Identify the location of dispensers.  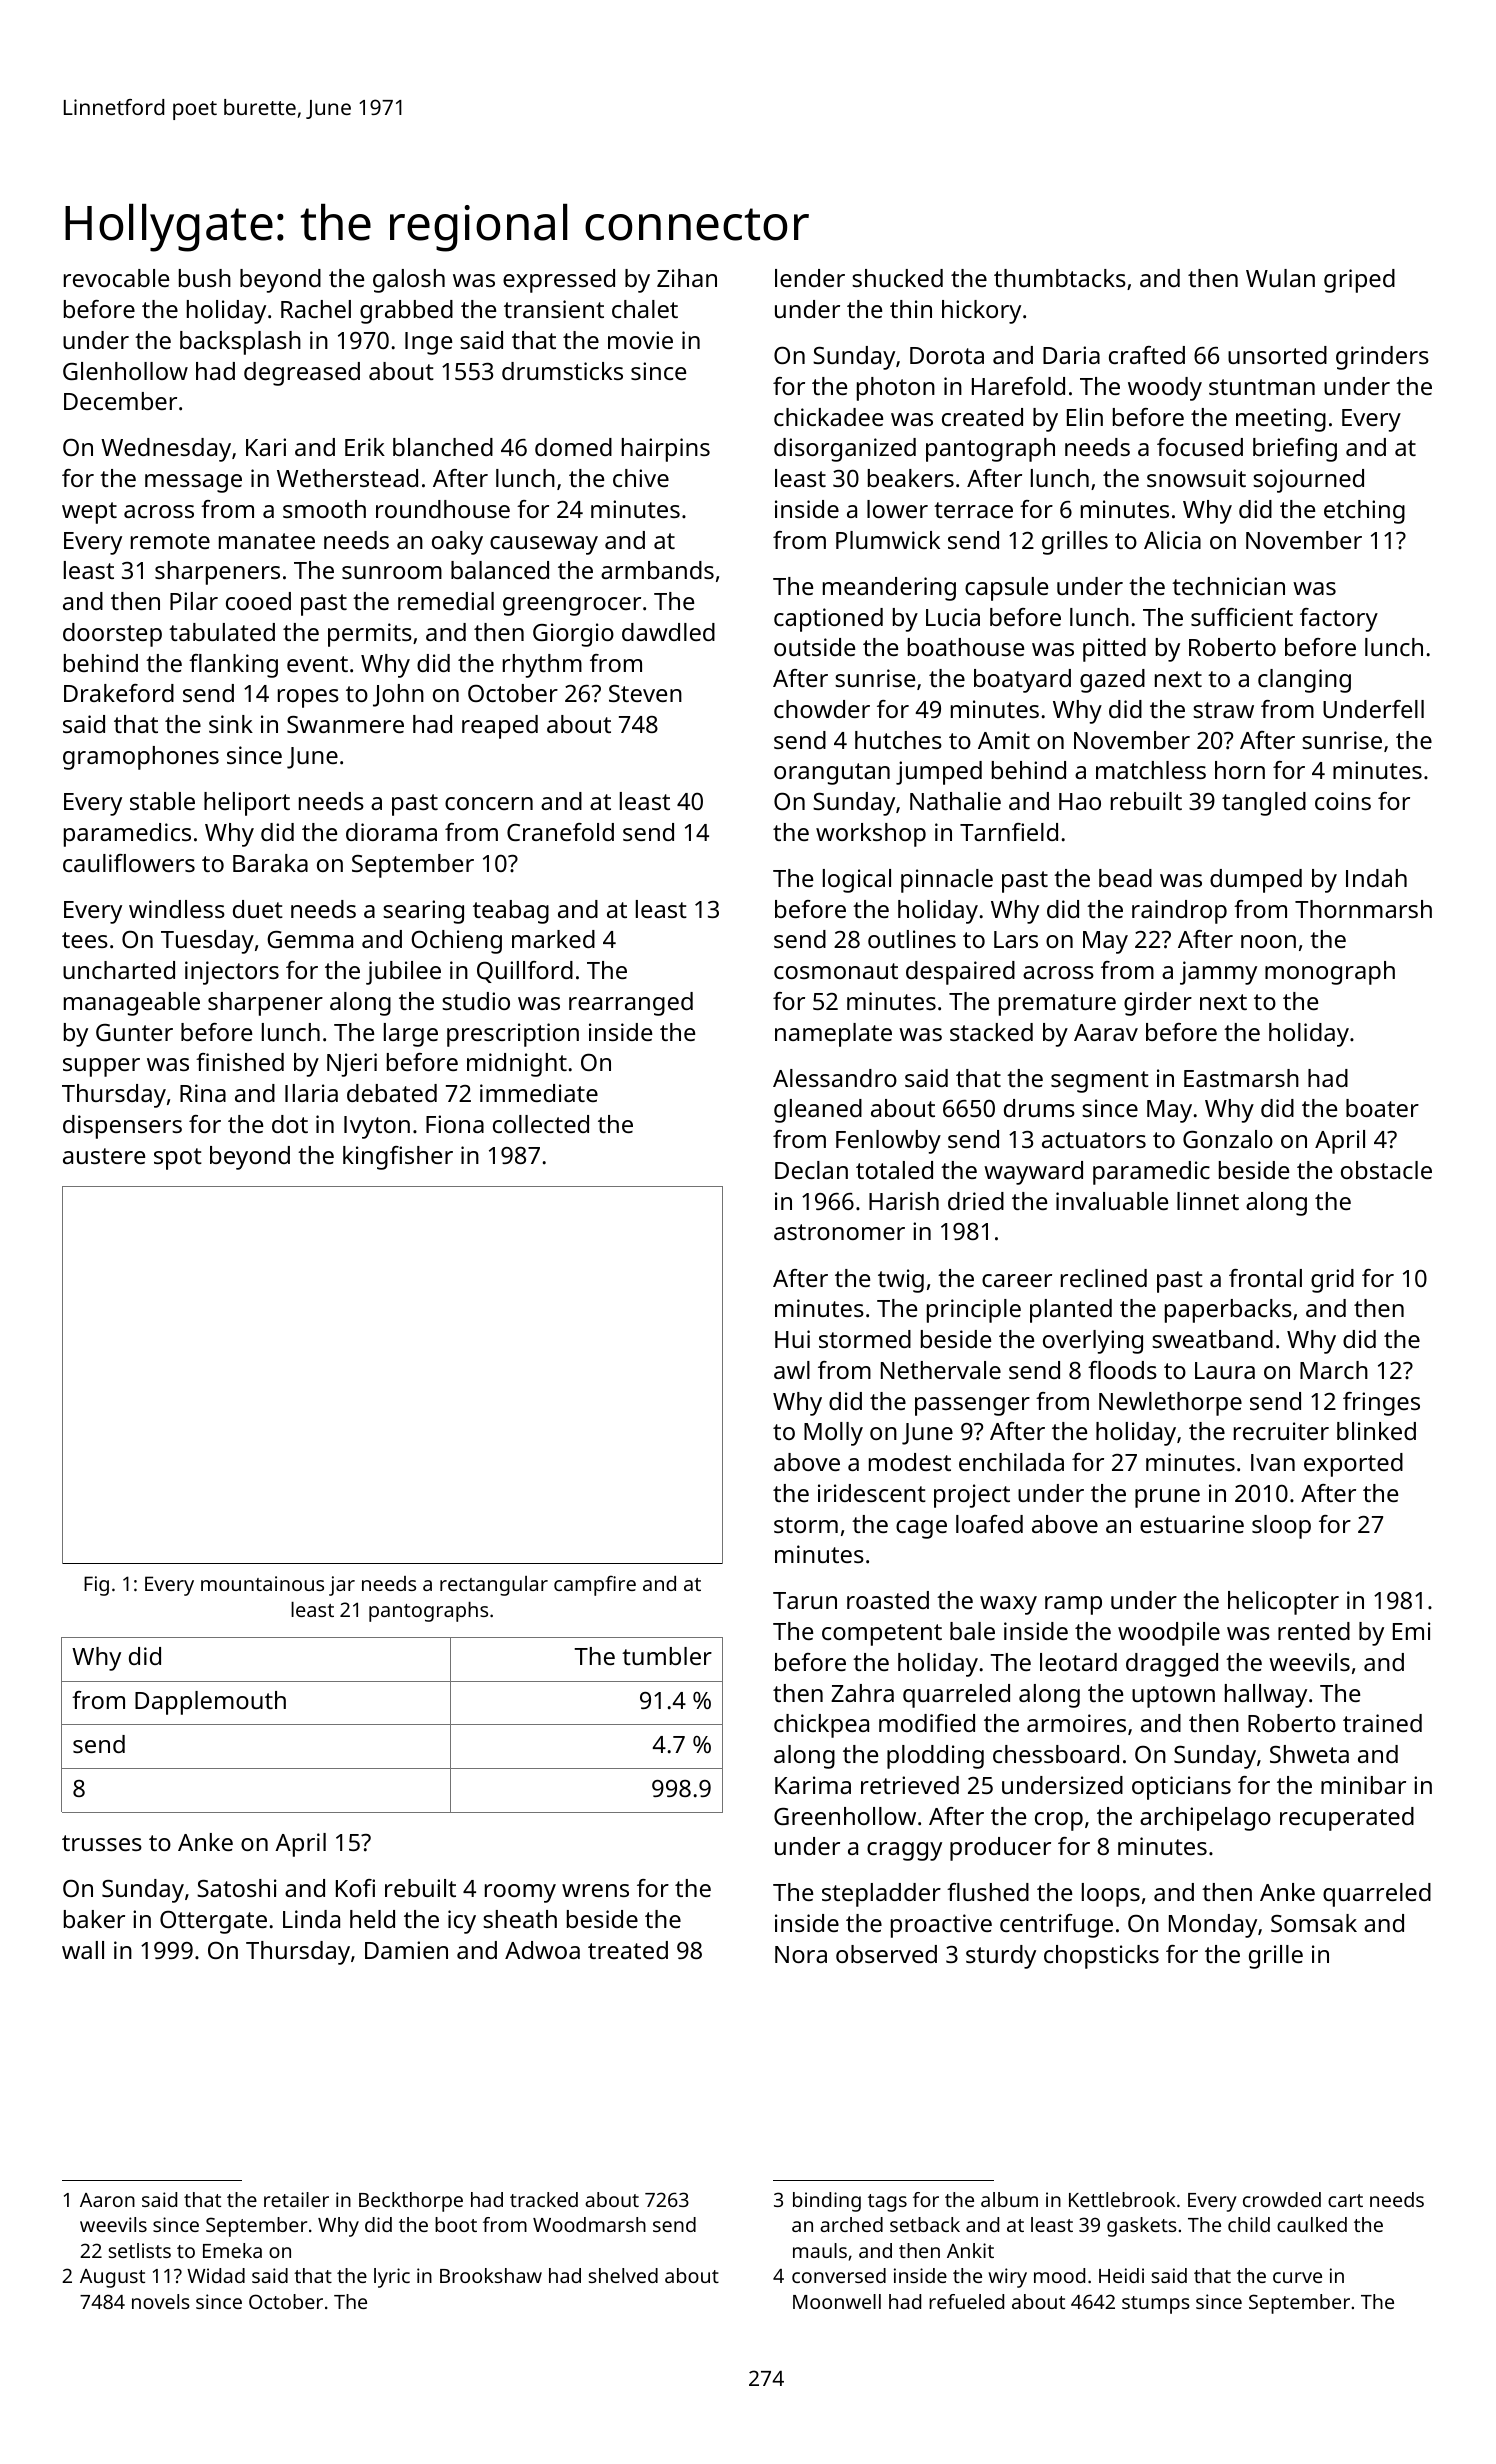
(122, 1127).
